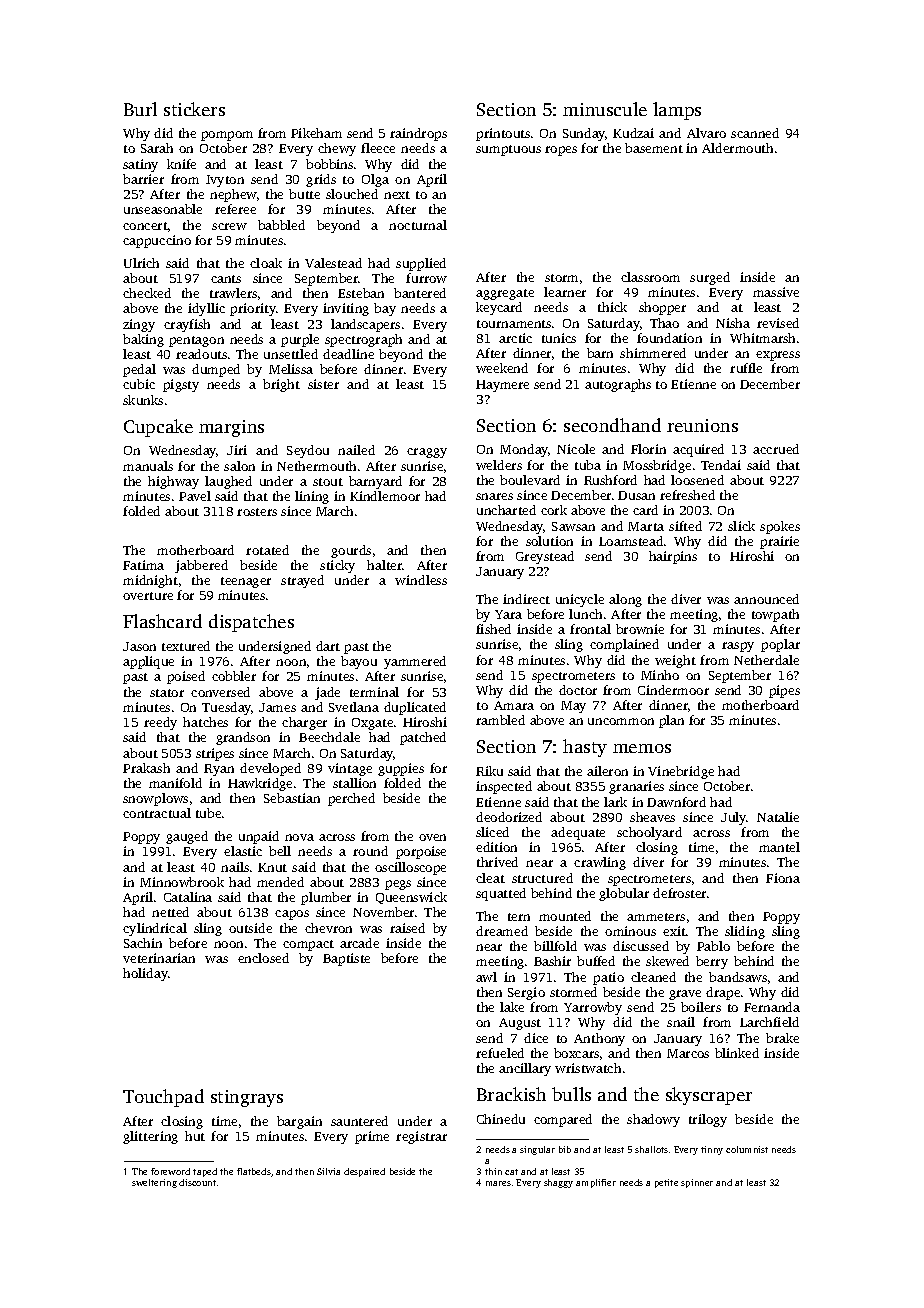 Image resolution: width=924 pixels, height=1308 pixels. What do you see at coordinates (508, 150) in the image?
I see `sumptuous` at bounding box center [508, 150].
